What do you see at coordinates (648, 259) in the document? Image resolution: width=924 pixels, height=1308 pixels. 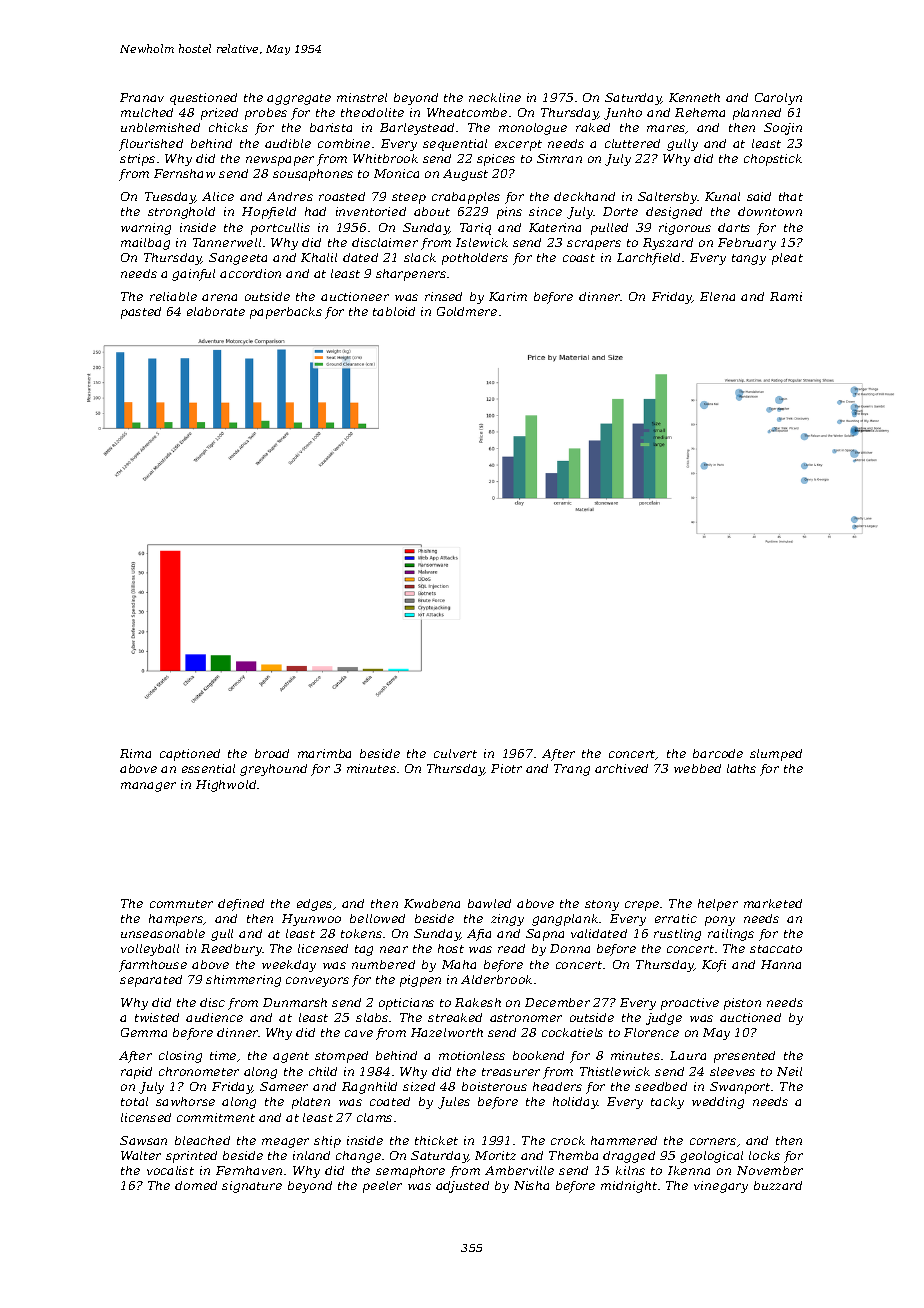 I see `Larchfield` at bounding box center [648, 259].
